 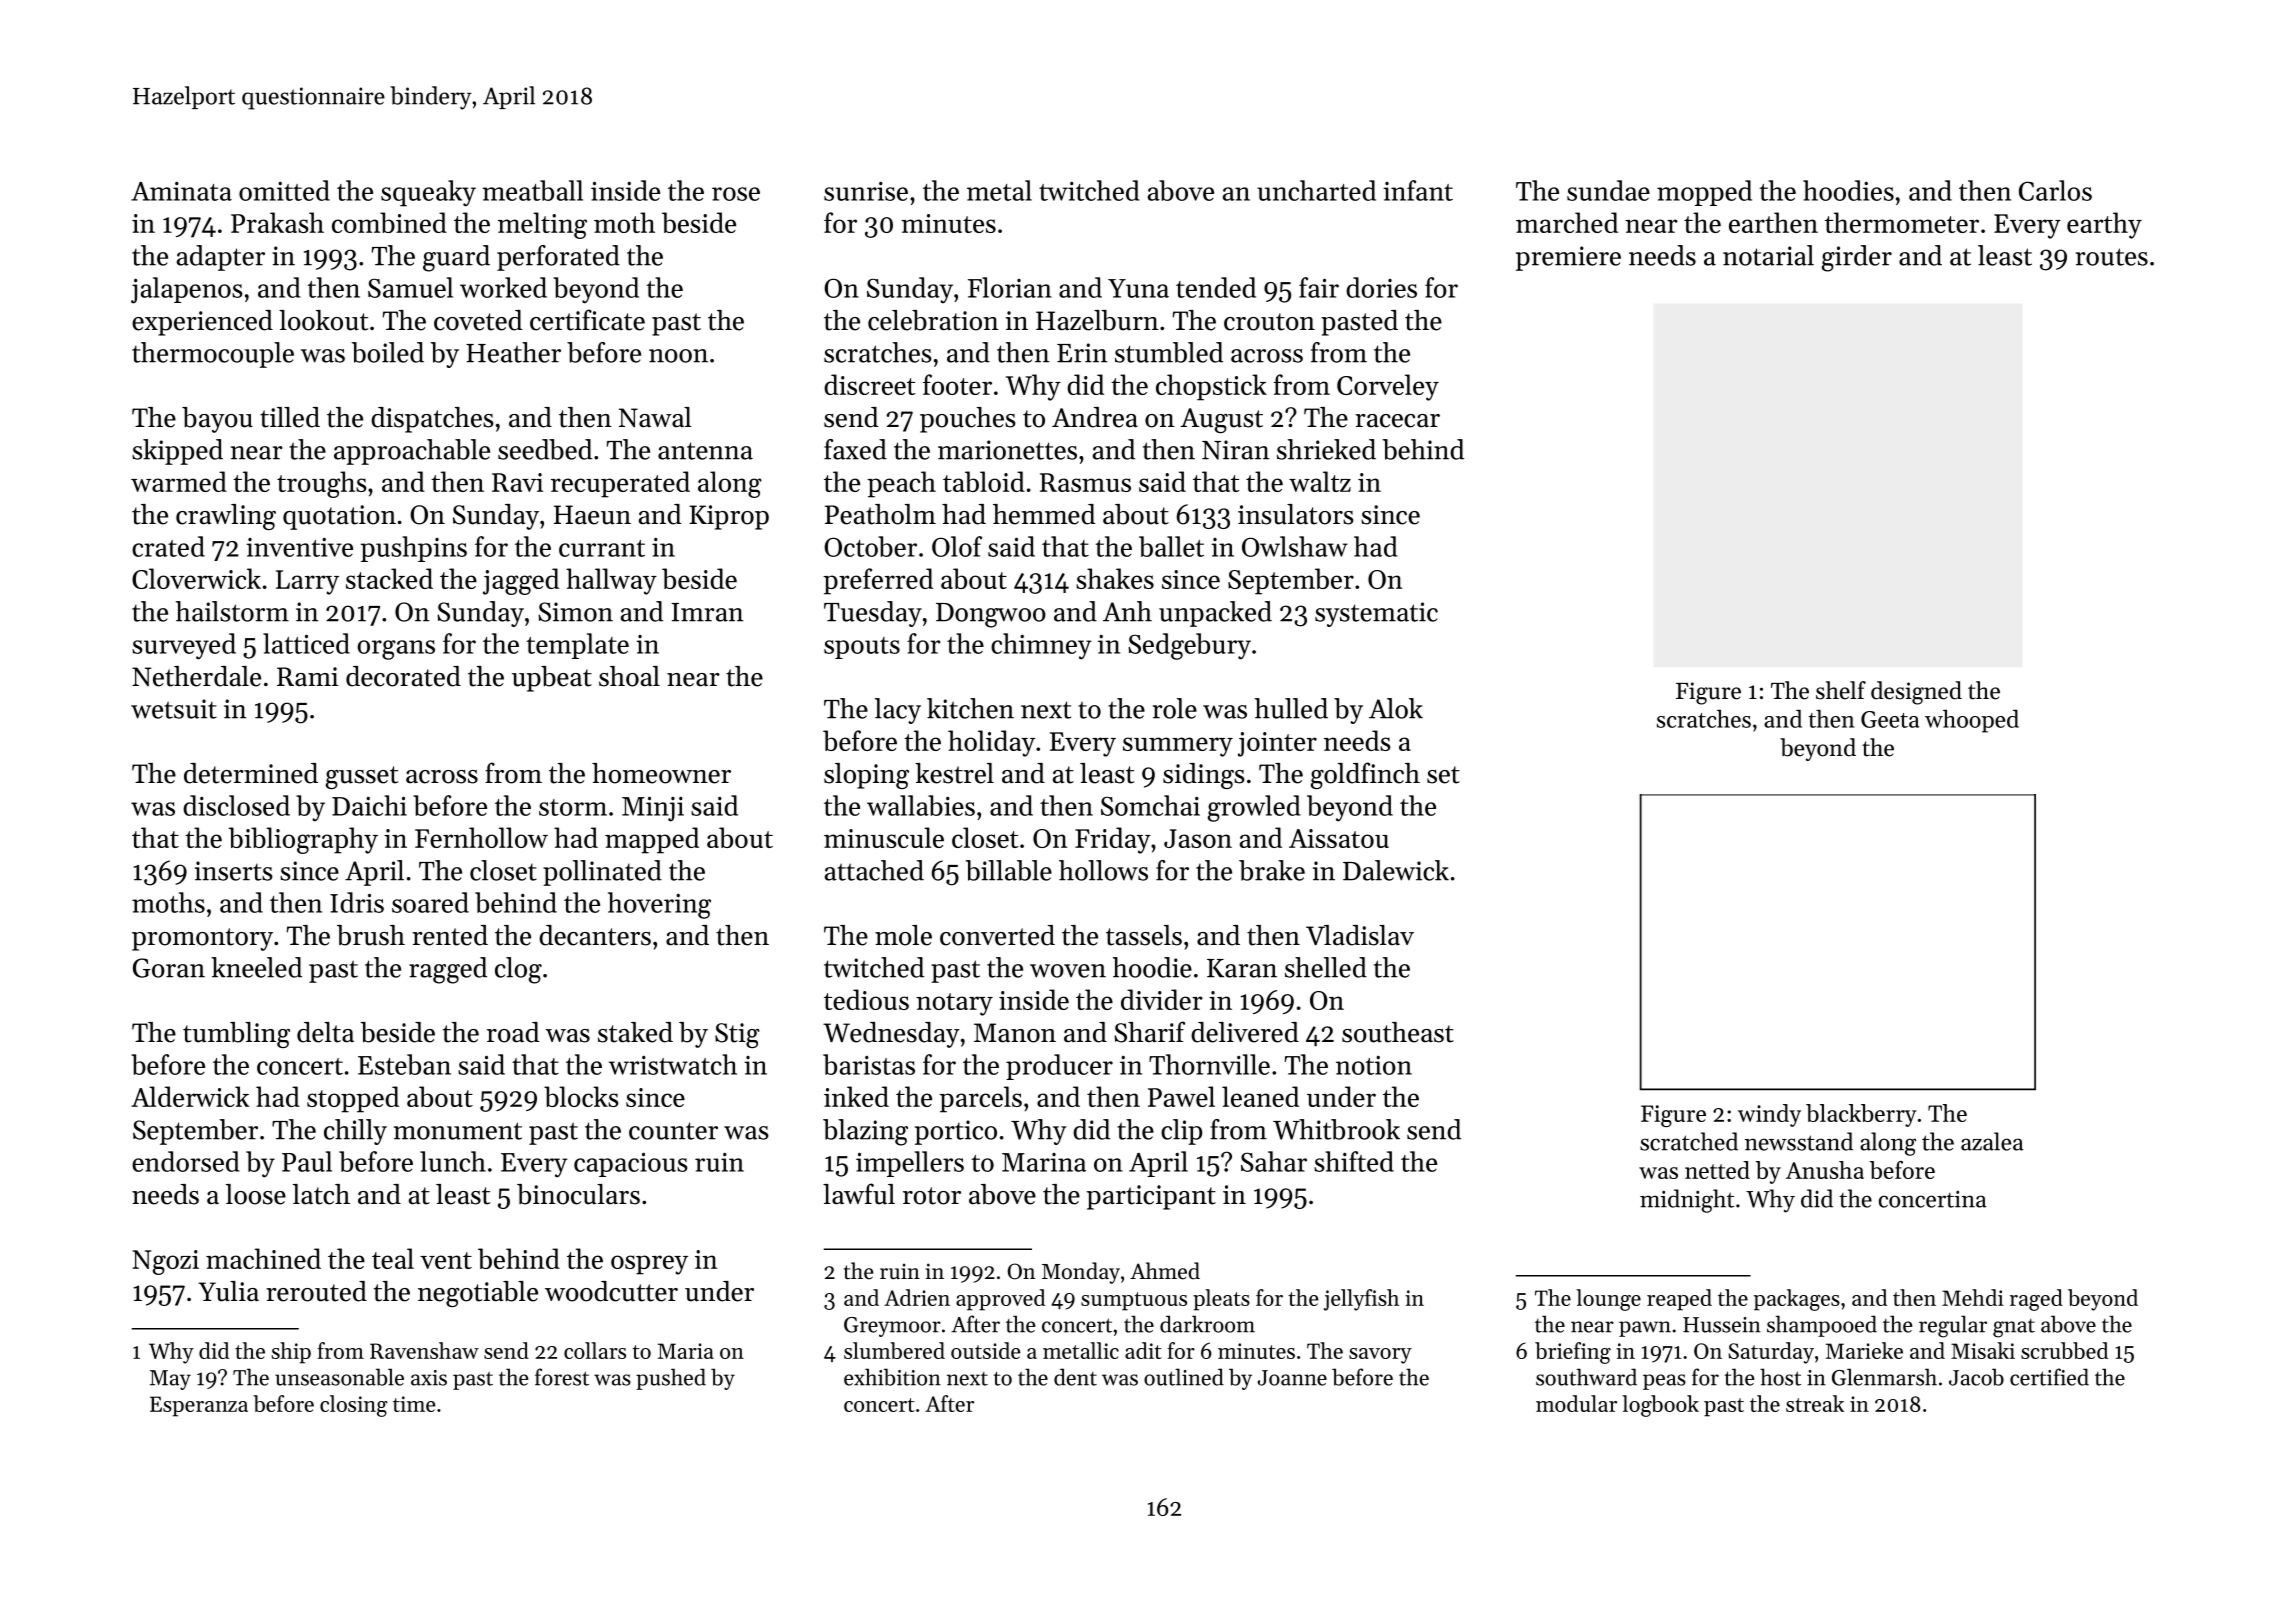 What do you see at coordinates (362, 777) in the screenshot?
I see `gusset` at bounding box center [362, 777].
